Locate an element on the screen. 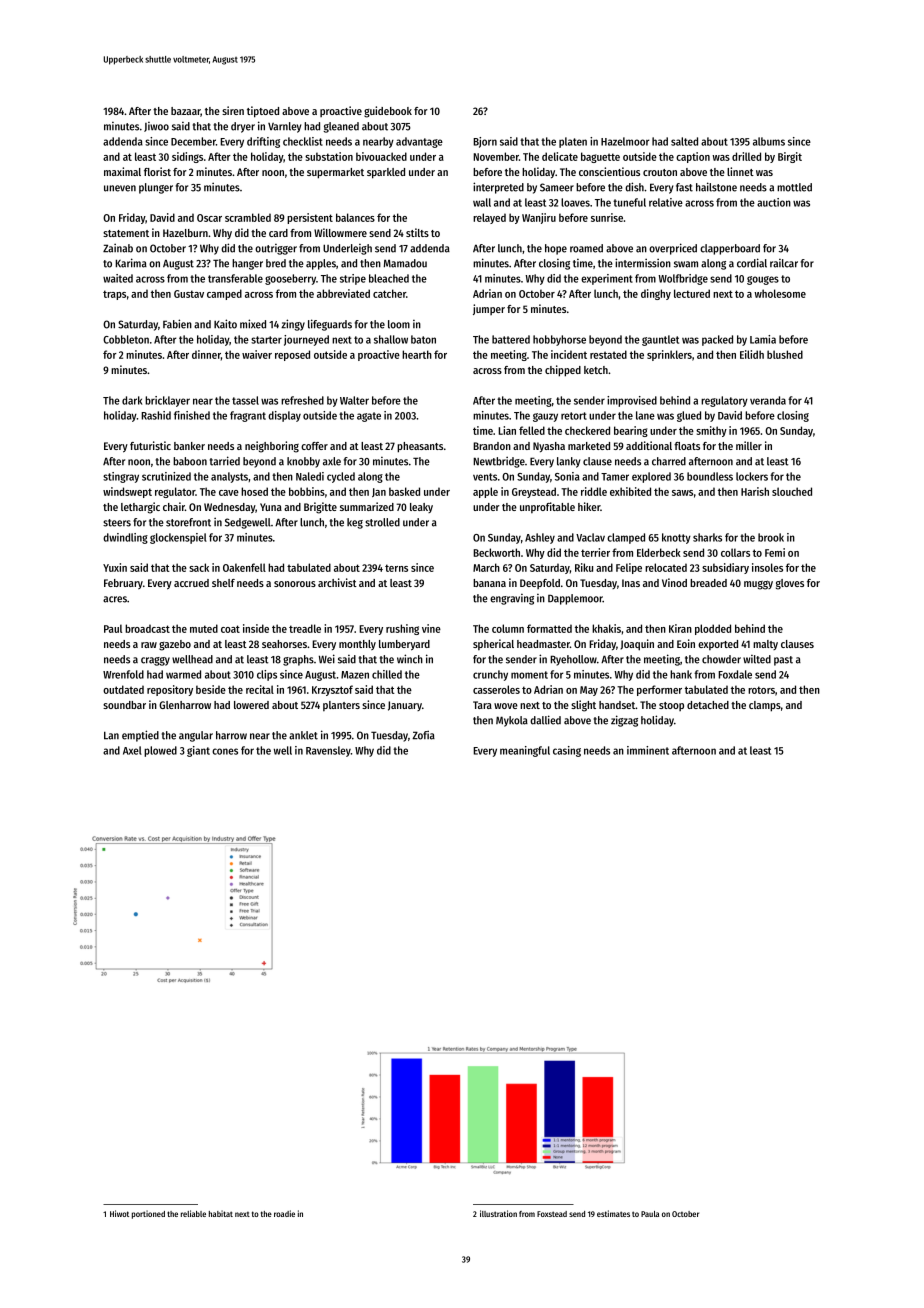 The height and width of the screenshot is (1308, 924). terns is located at coordinates (396, 568).
